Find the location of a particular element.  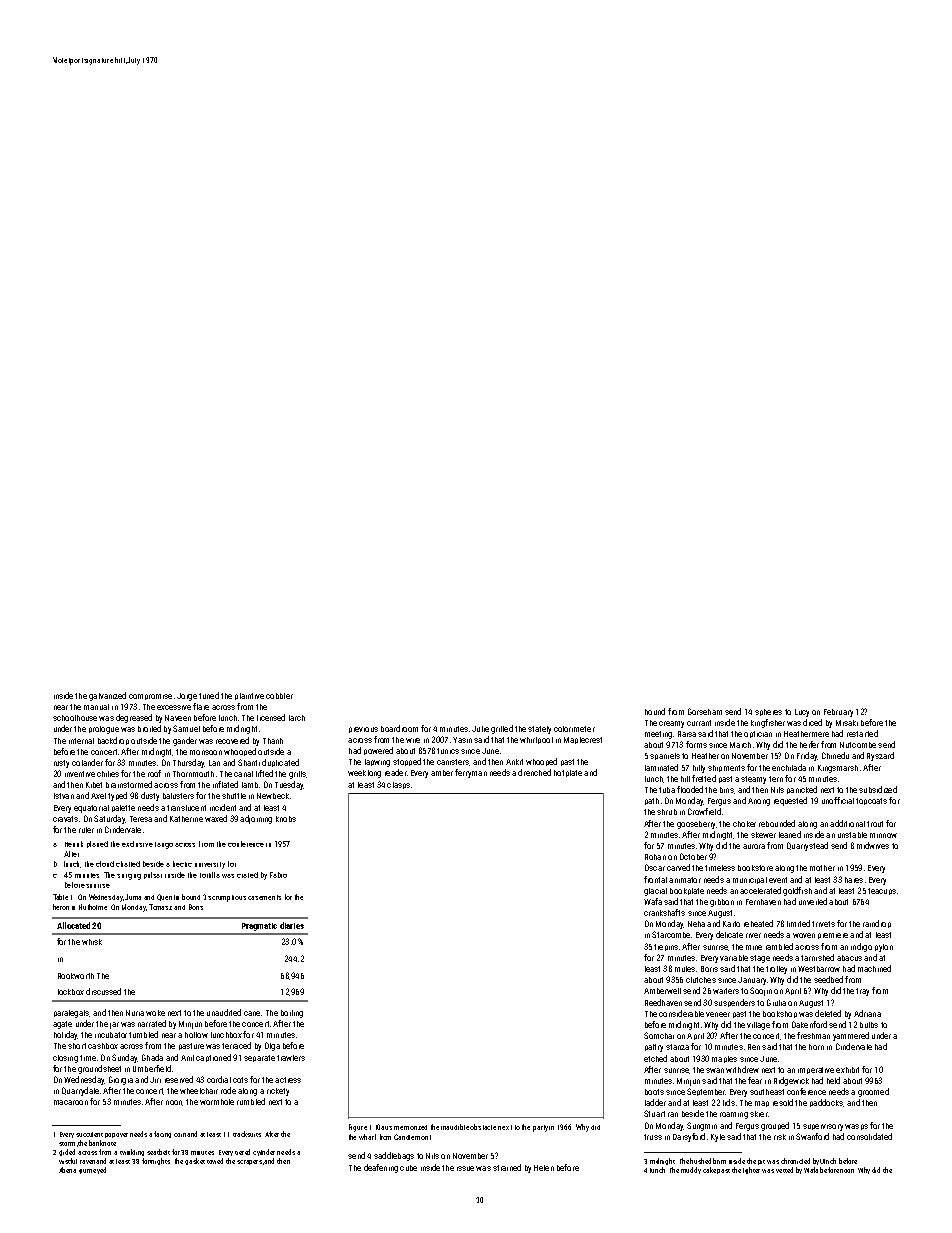

lighter is located at coordinates (751, 1170).
